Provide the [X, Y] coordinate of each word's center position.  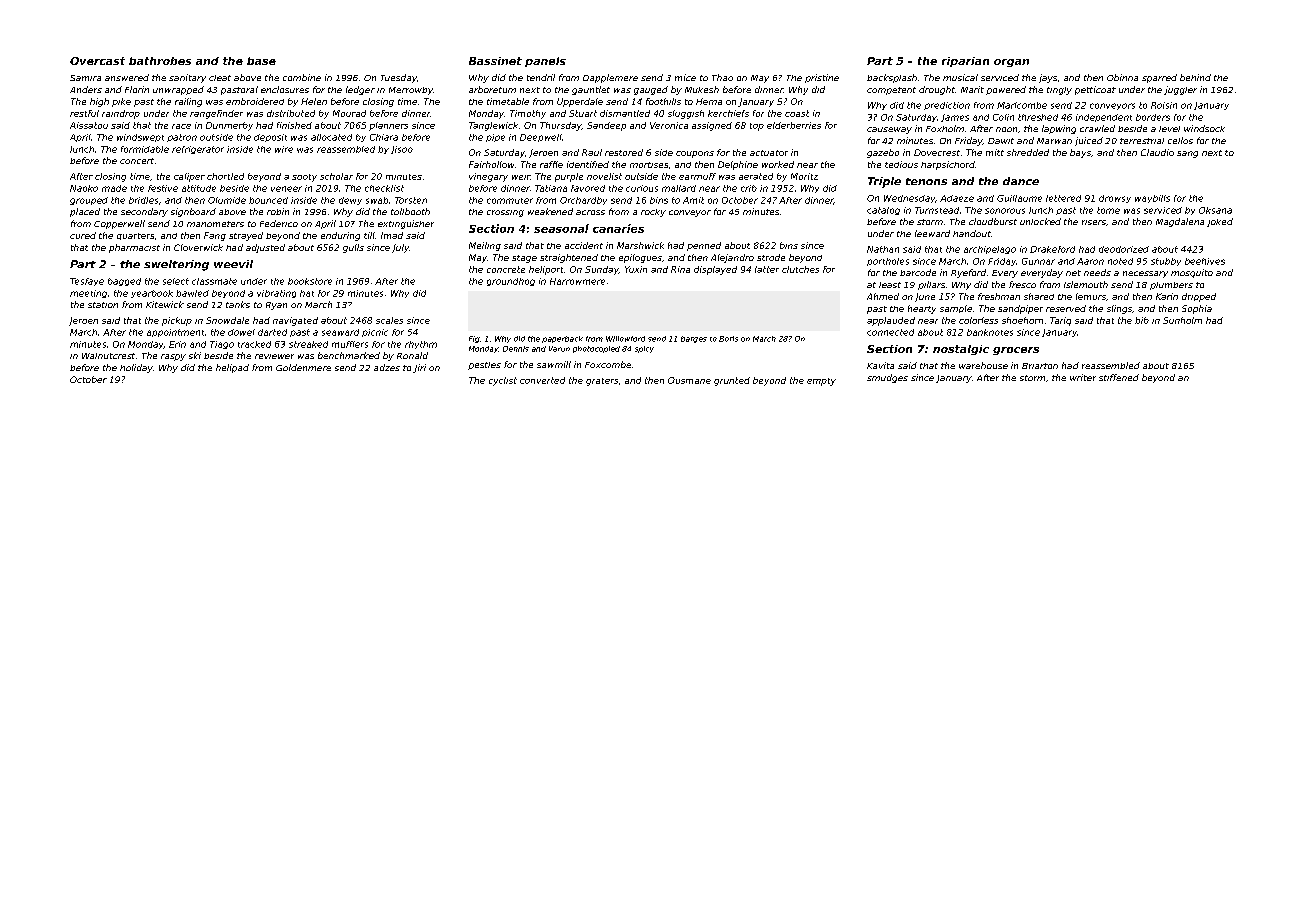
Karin [1167, 296]
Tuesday [399, 78]
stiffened [1119, 377]
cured [83, 235]
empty [821, 382]
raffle [551, 164]
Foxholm [945, 128]
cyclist [503, 381]
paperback [562, 339]
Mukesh [702, 89]
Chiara [384, 137]
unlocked [1040, 221]
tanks [238, 304]
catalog [883, 211]
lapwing [1059, 129]
